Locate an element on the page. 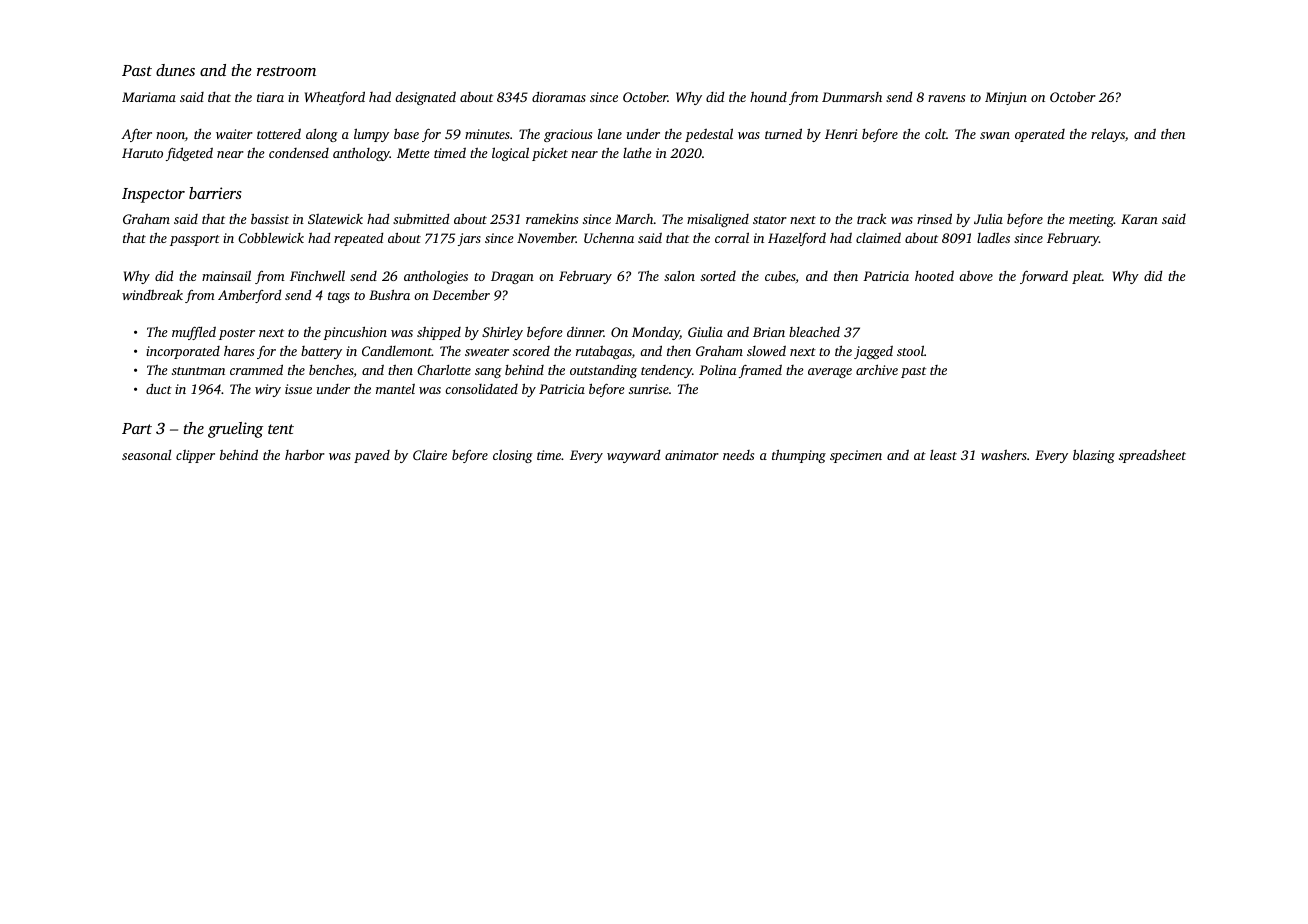 This page has width=1308, height=924. fidgeted is located at coordinates (189, 154).
